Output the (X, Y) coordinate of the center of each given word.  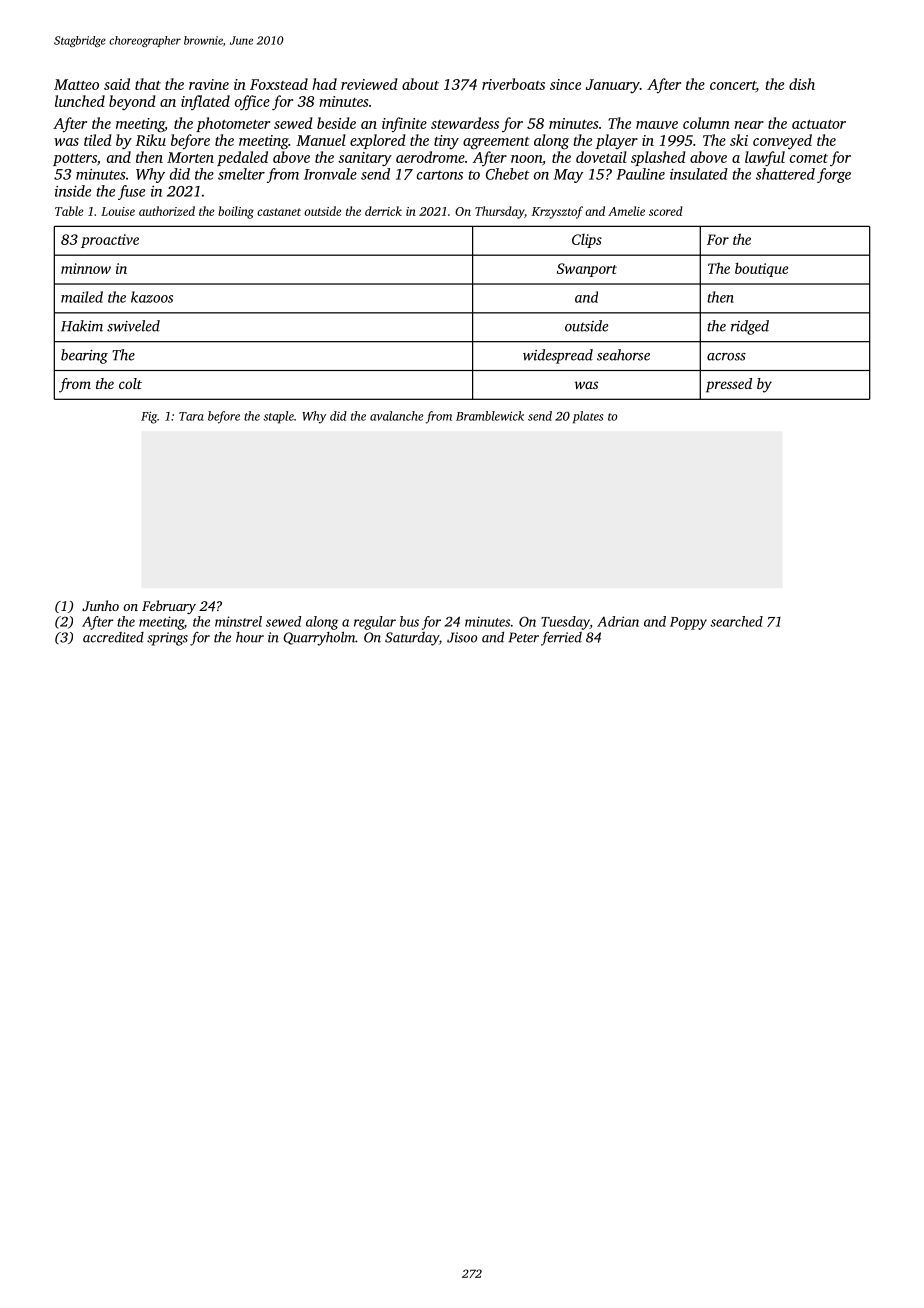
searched (736, 621)
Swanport (587, 270)
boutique (761, 269)
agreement (496, 143)
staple (278, 417)
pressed (729, 385)
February (169, 607)
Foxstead (279, 84)
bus (409, 621)
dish (802, 84)
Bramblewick (490, 416)
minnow (86, 268)
